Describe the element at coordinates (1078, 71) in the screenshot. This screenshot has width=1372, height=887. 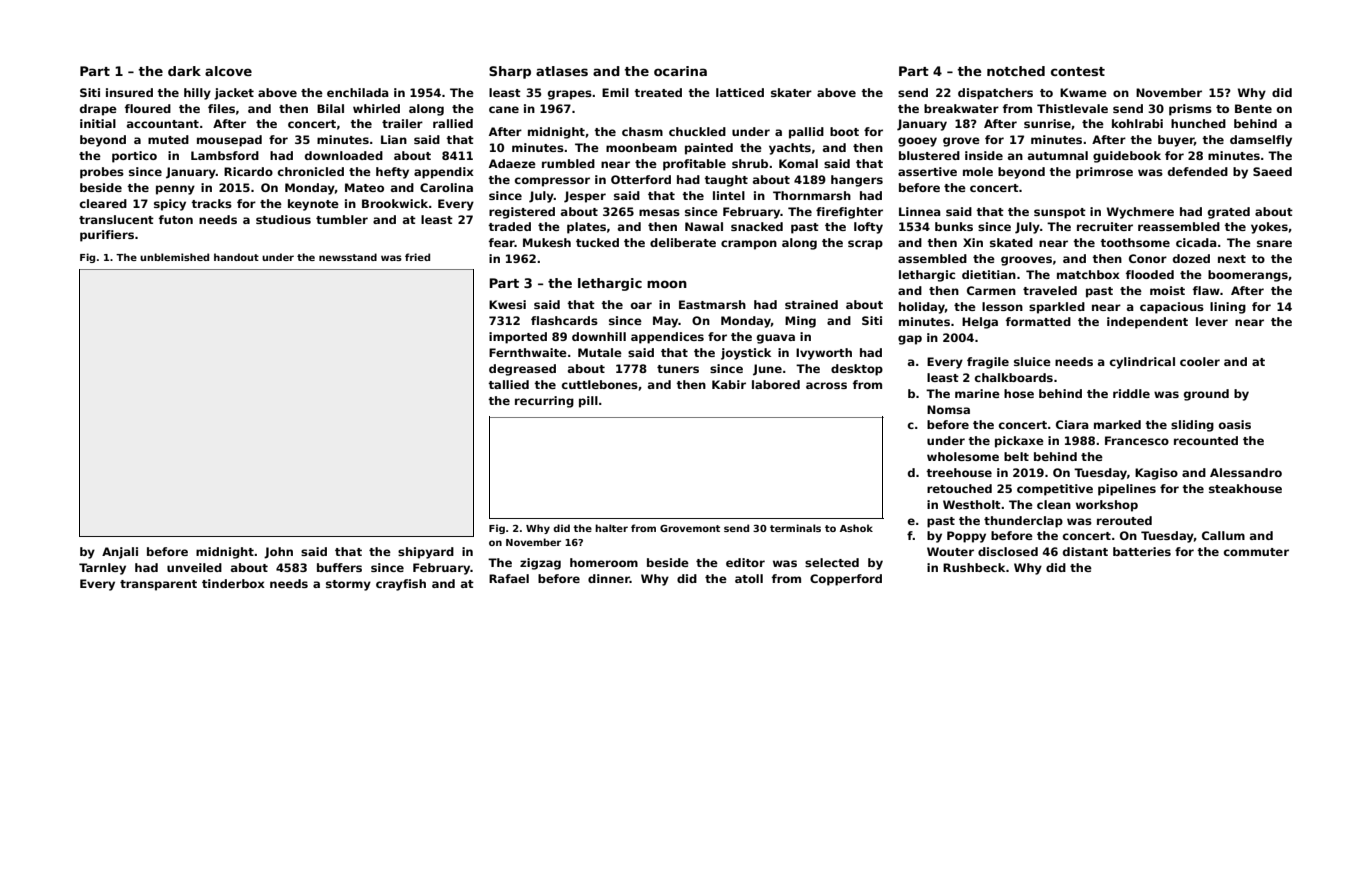
I see `contest` at that location.
